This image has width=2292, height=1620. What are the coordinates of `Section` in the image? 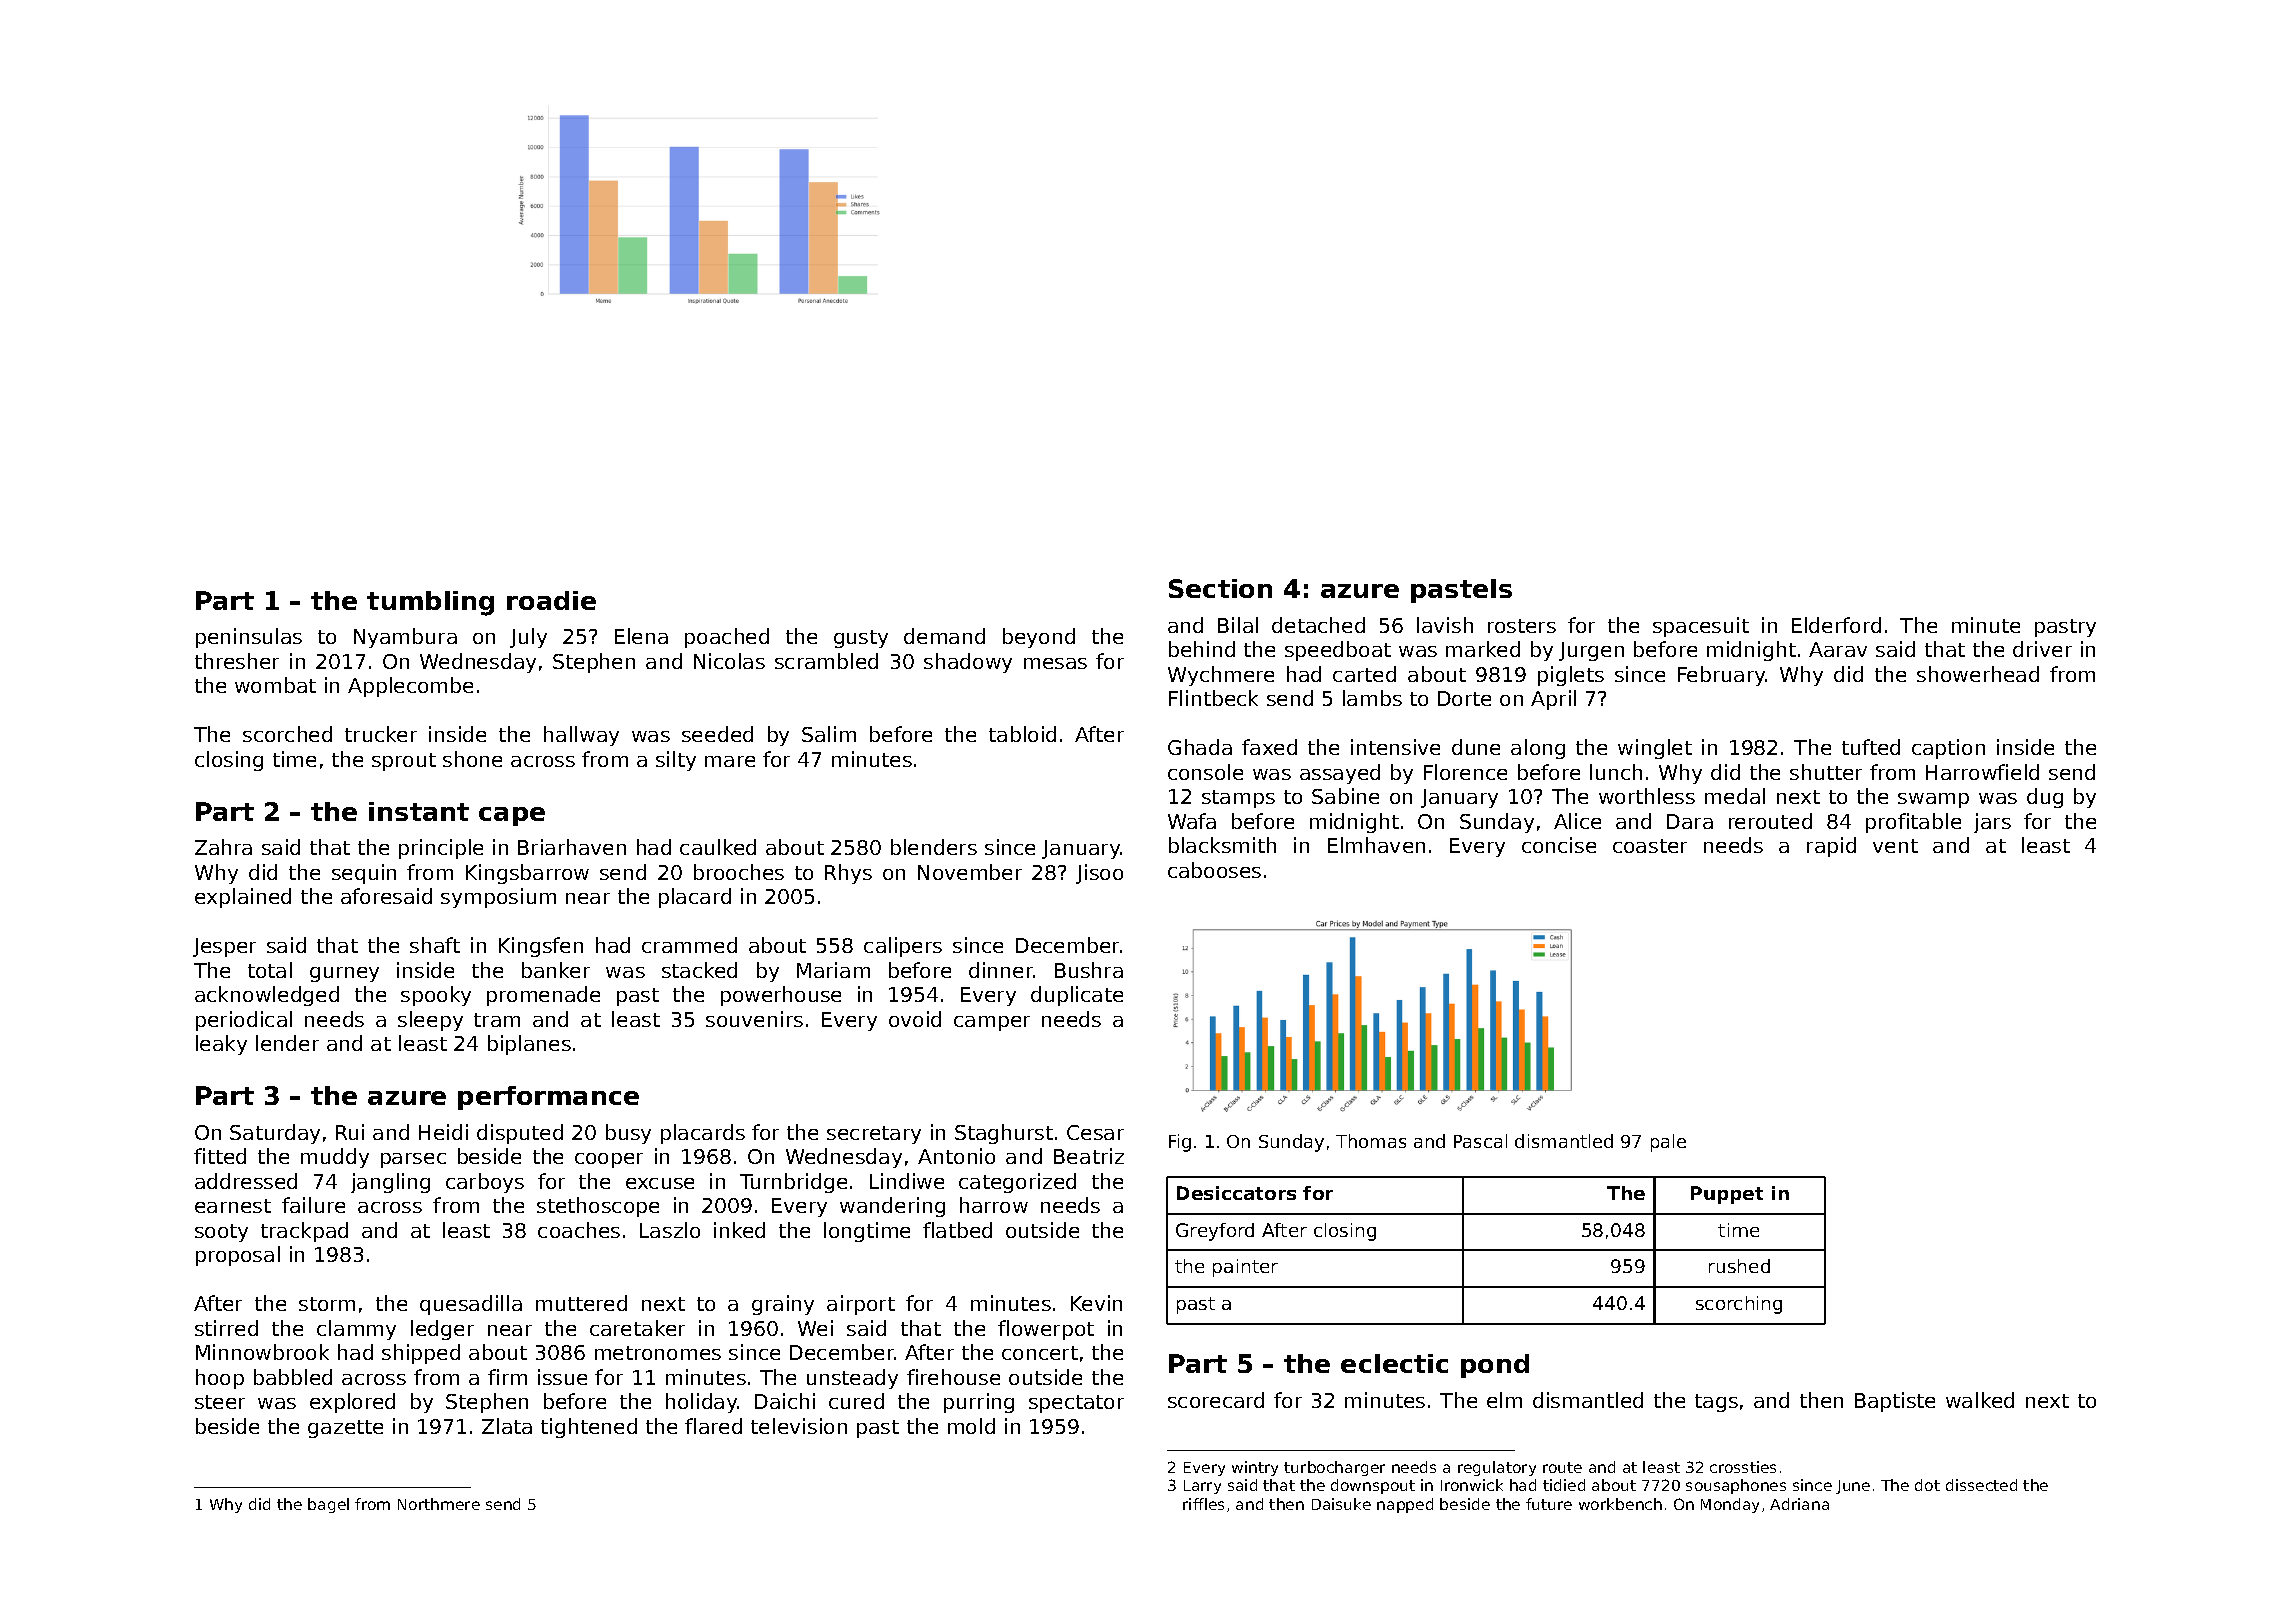 It's located at (1220, 588).
